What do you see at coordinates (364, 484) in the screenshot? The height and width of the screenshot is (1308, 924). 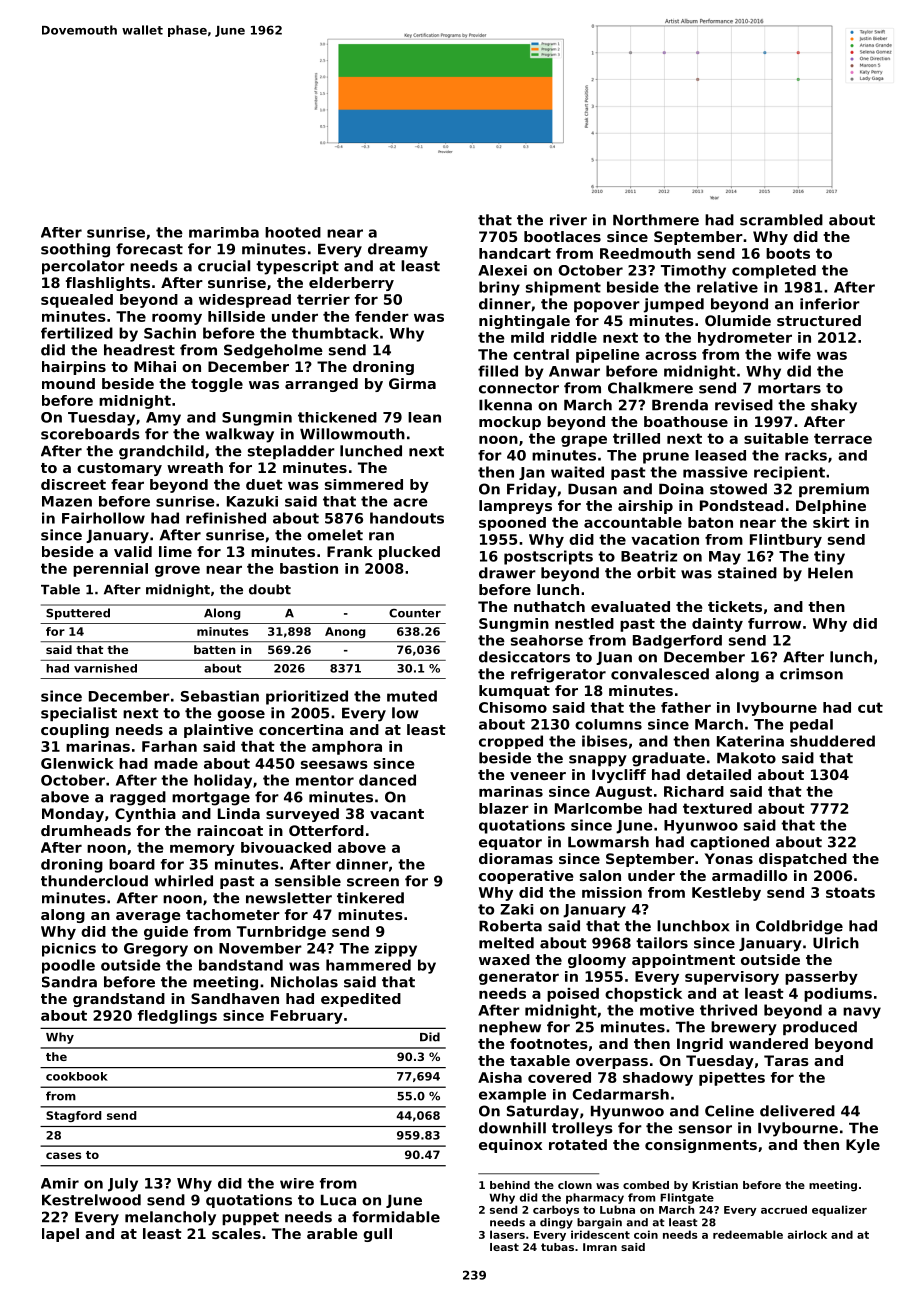 I see `simmered` at bounding box center [364, 484].
